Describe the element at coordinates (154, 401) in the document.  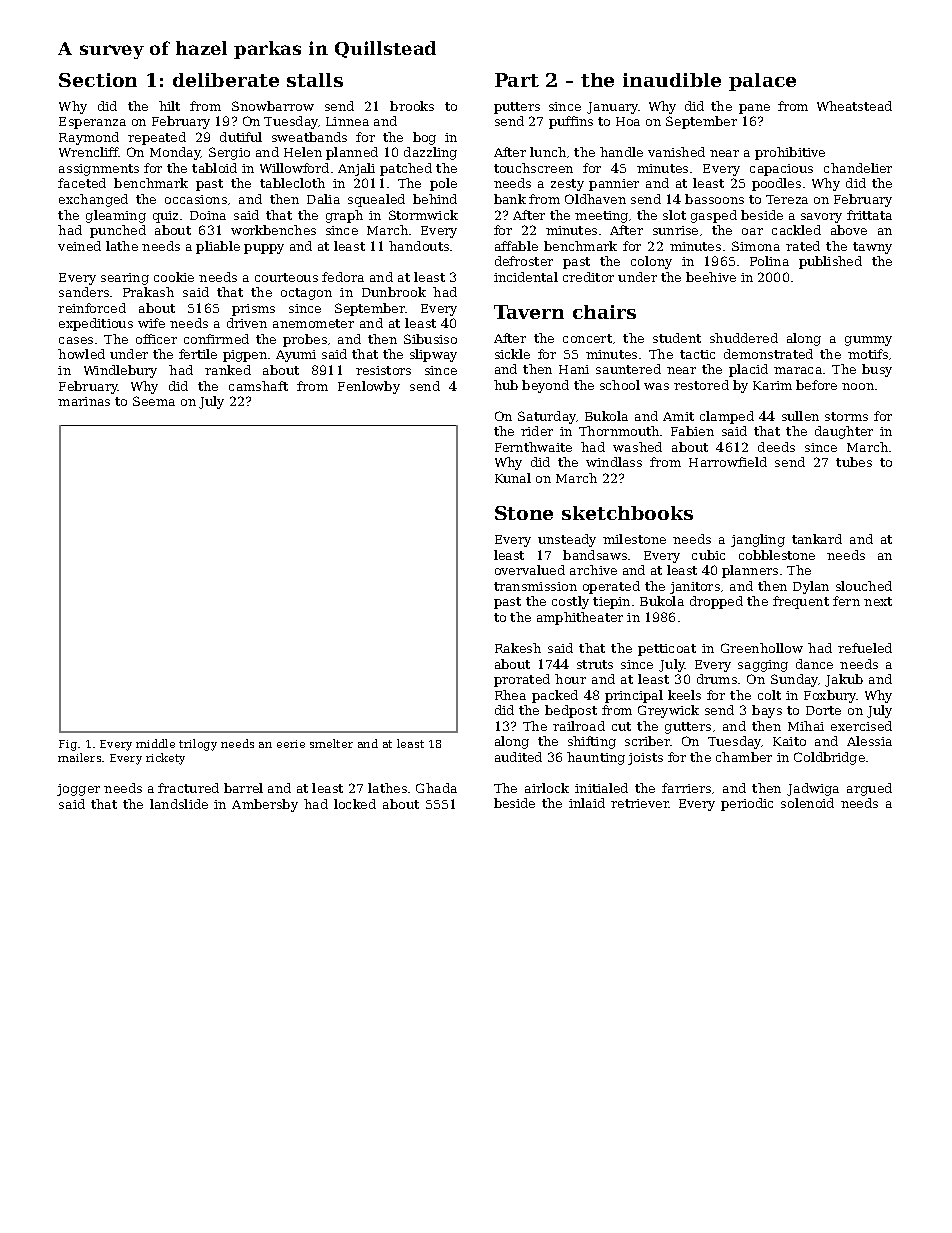
I see `Seema` at that location.
